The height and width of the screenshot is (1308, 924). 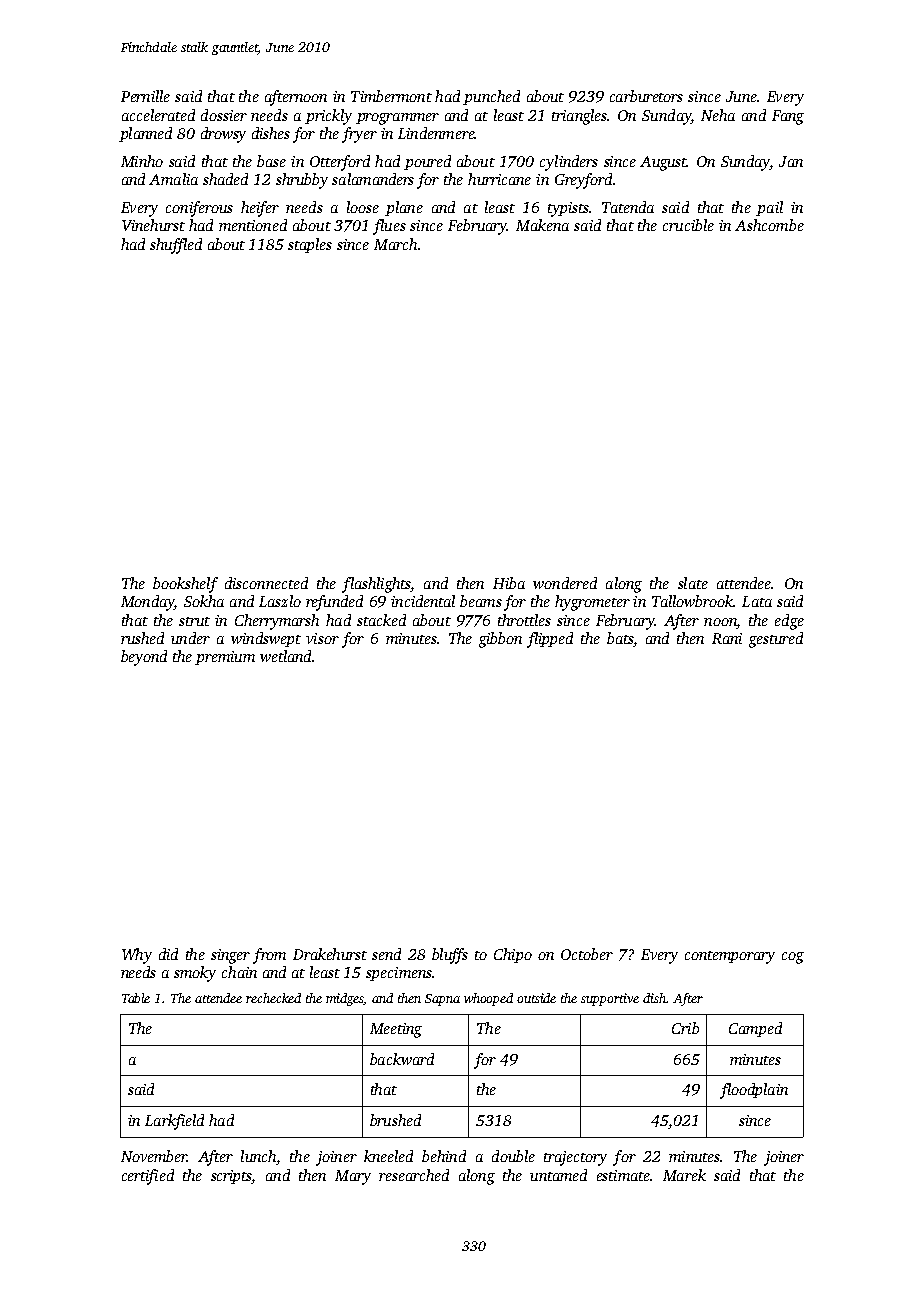 What do you see at coordinates (769, 225) in the screenshot?
I see `Ashcombe` at bounding box center [769, 225].
